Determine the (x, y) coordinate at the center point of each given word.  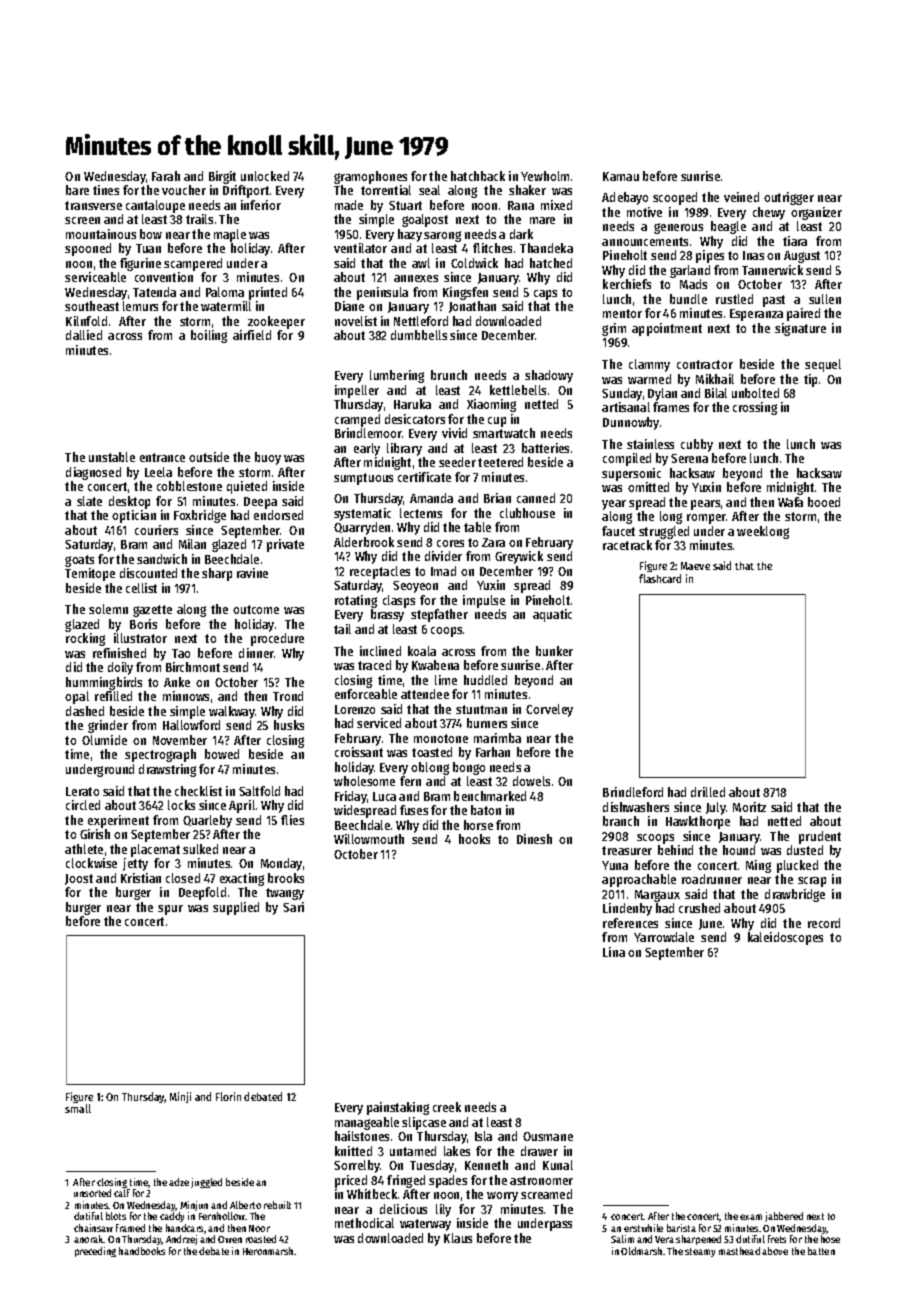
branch (621, 821)
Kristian (141, 878)
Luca (384, 796)
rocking (85, 639)
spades (448, 1181)
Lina (614, 952)
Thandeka (546, 248)
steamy (700, 1252)
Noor (259, 1228)
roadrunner (712, 879)
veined (741, 197)
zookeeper (276, 322)
